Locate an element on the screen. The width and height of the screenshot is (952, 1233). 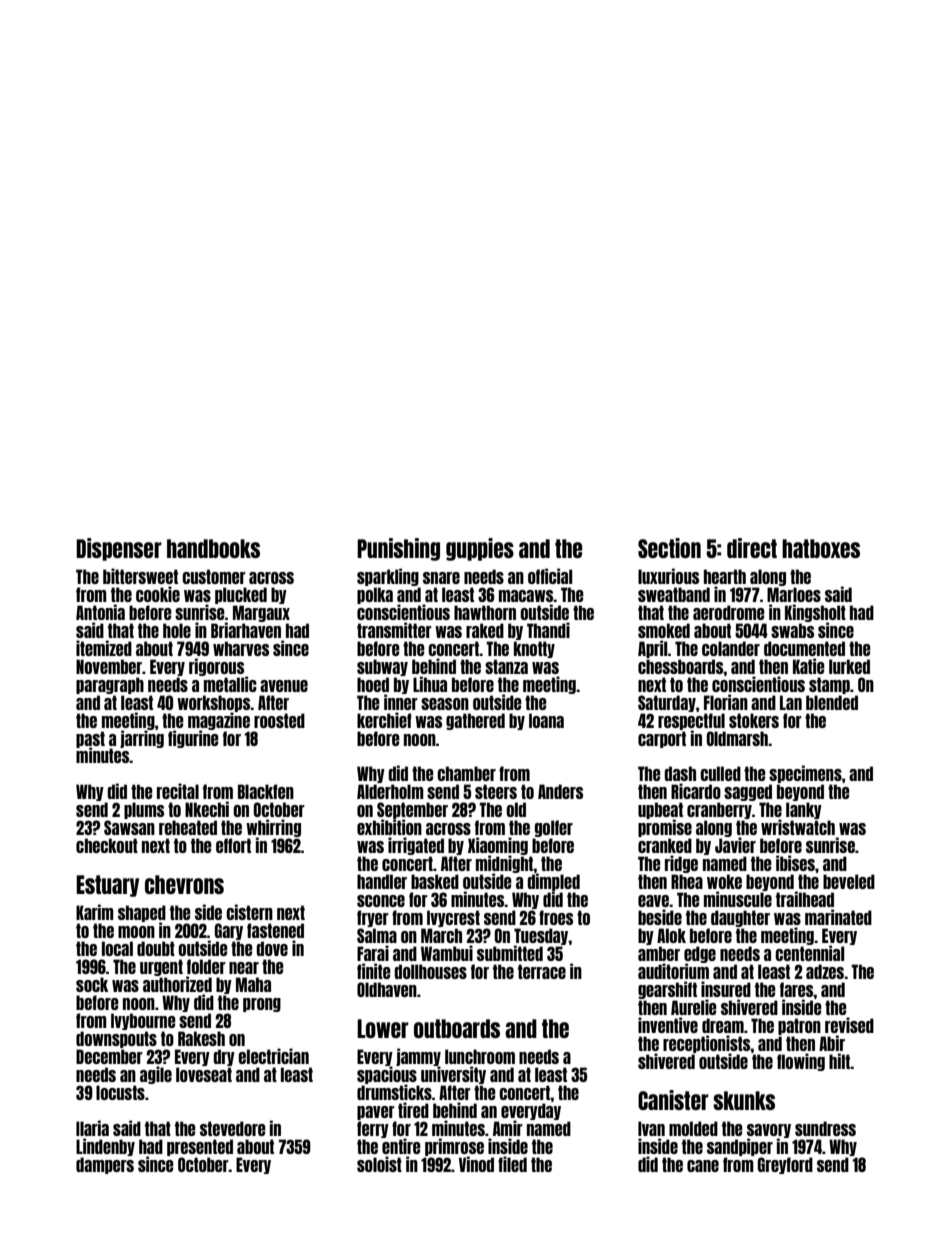
roosted is located at coordinates (279, 720).
